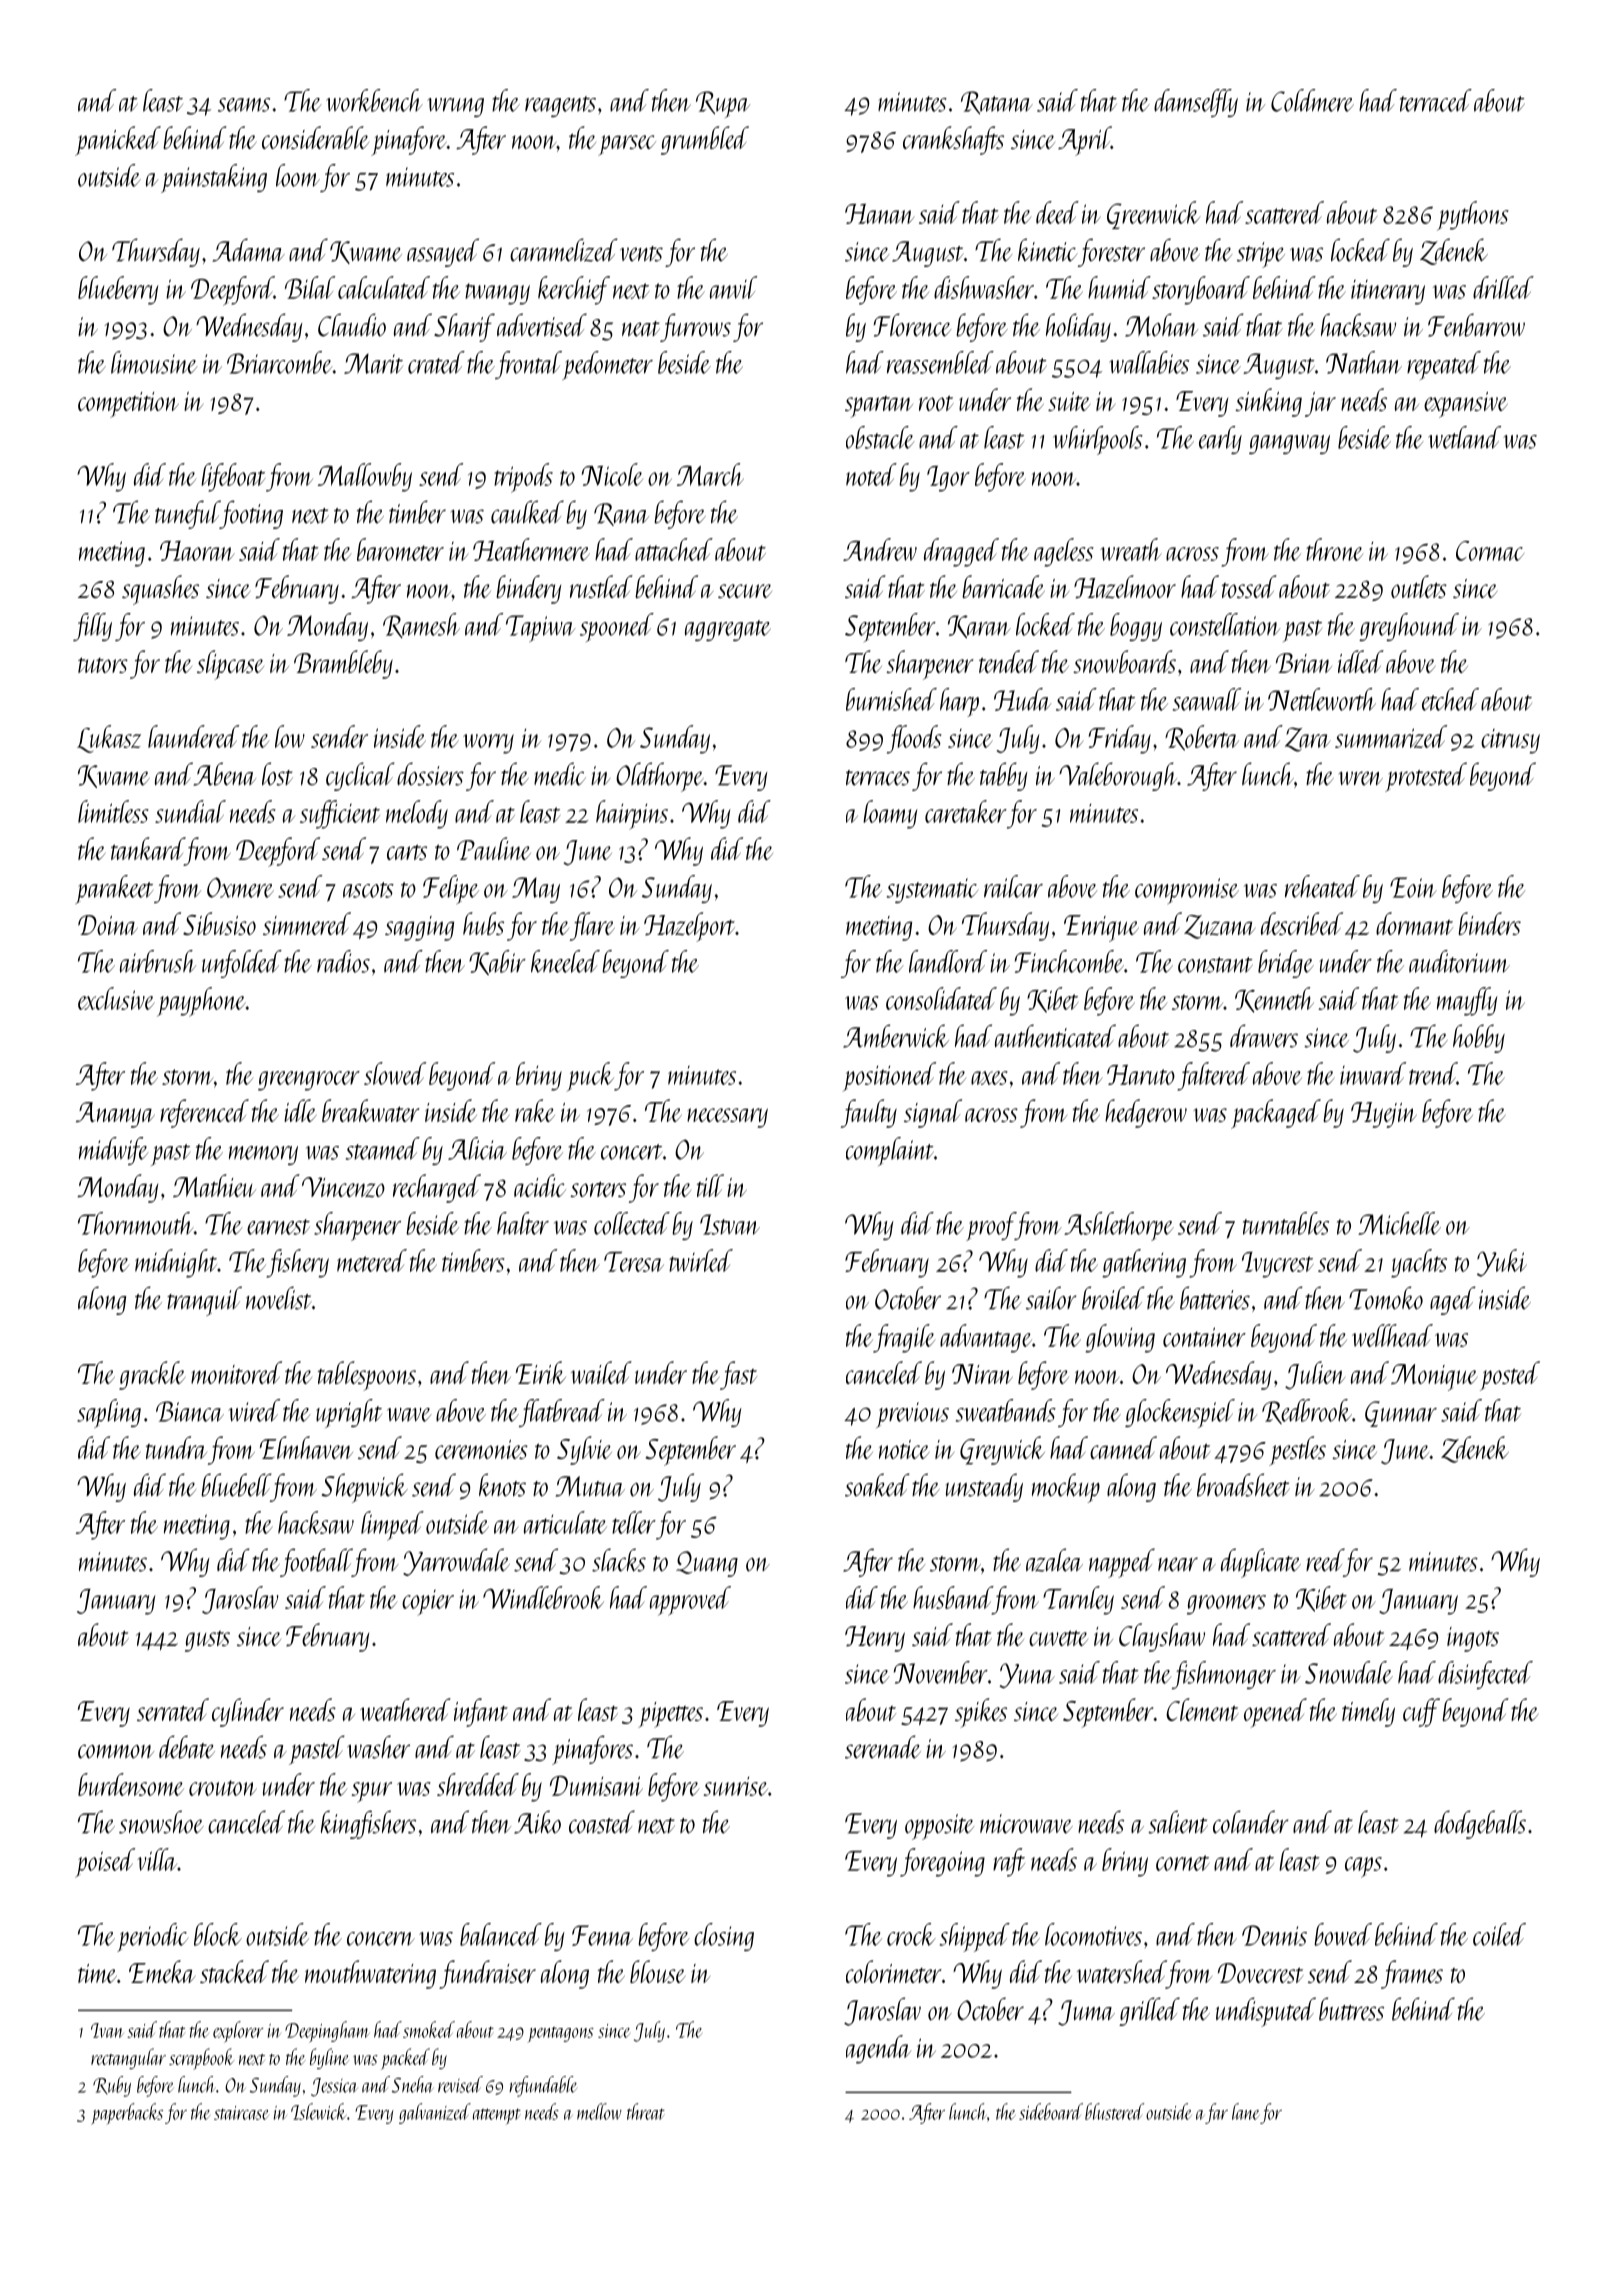 Image resolution: width=1620 pixels, height=2292 pixels. Describe the element at coordinates (953, 140) in the page. I see `crankshafts` at that location.
